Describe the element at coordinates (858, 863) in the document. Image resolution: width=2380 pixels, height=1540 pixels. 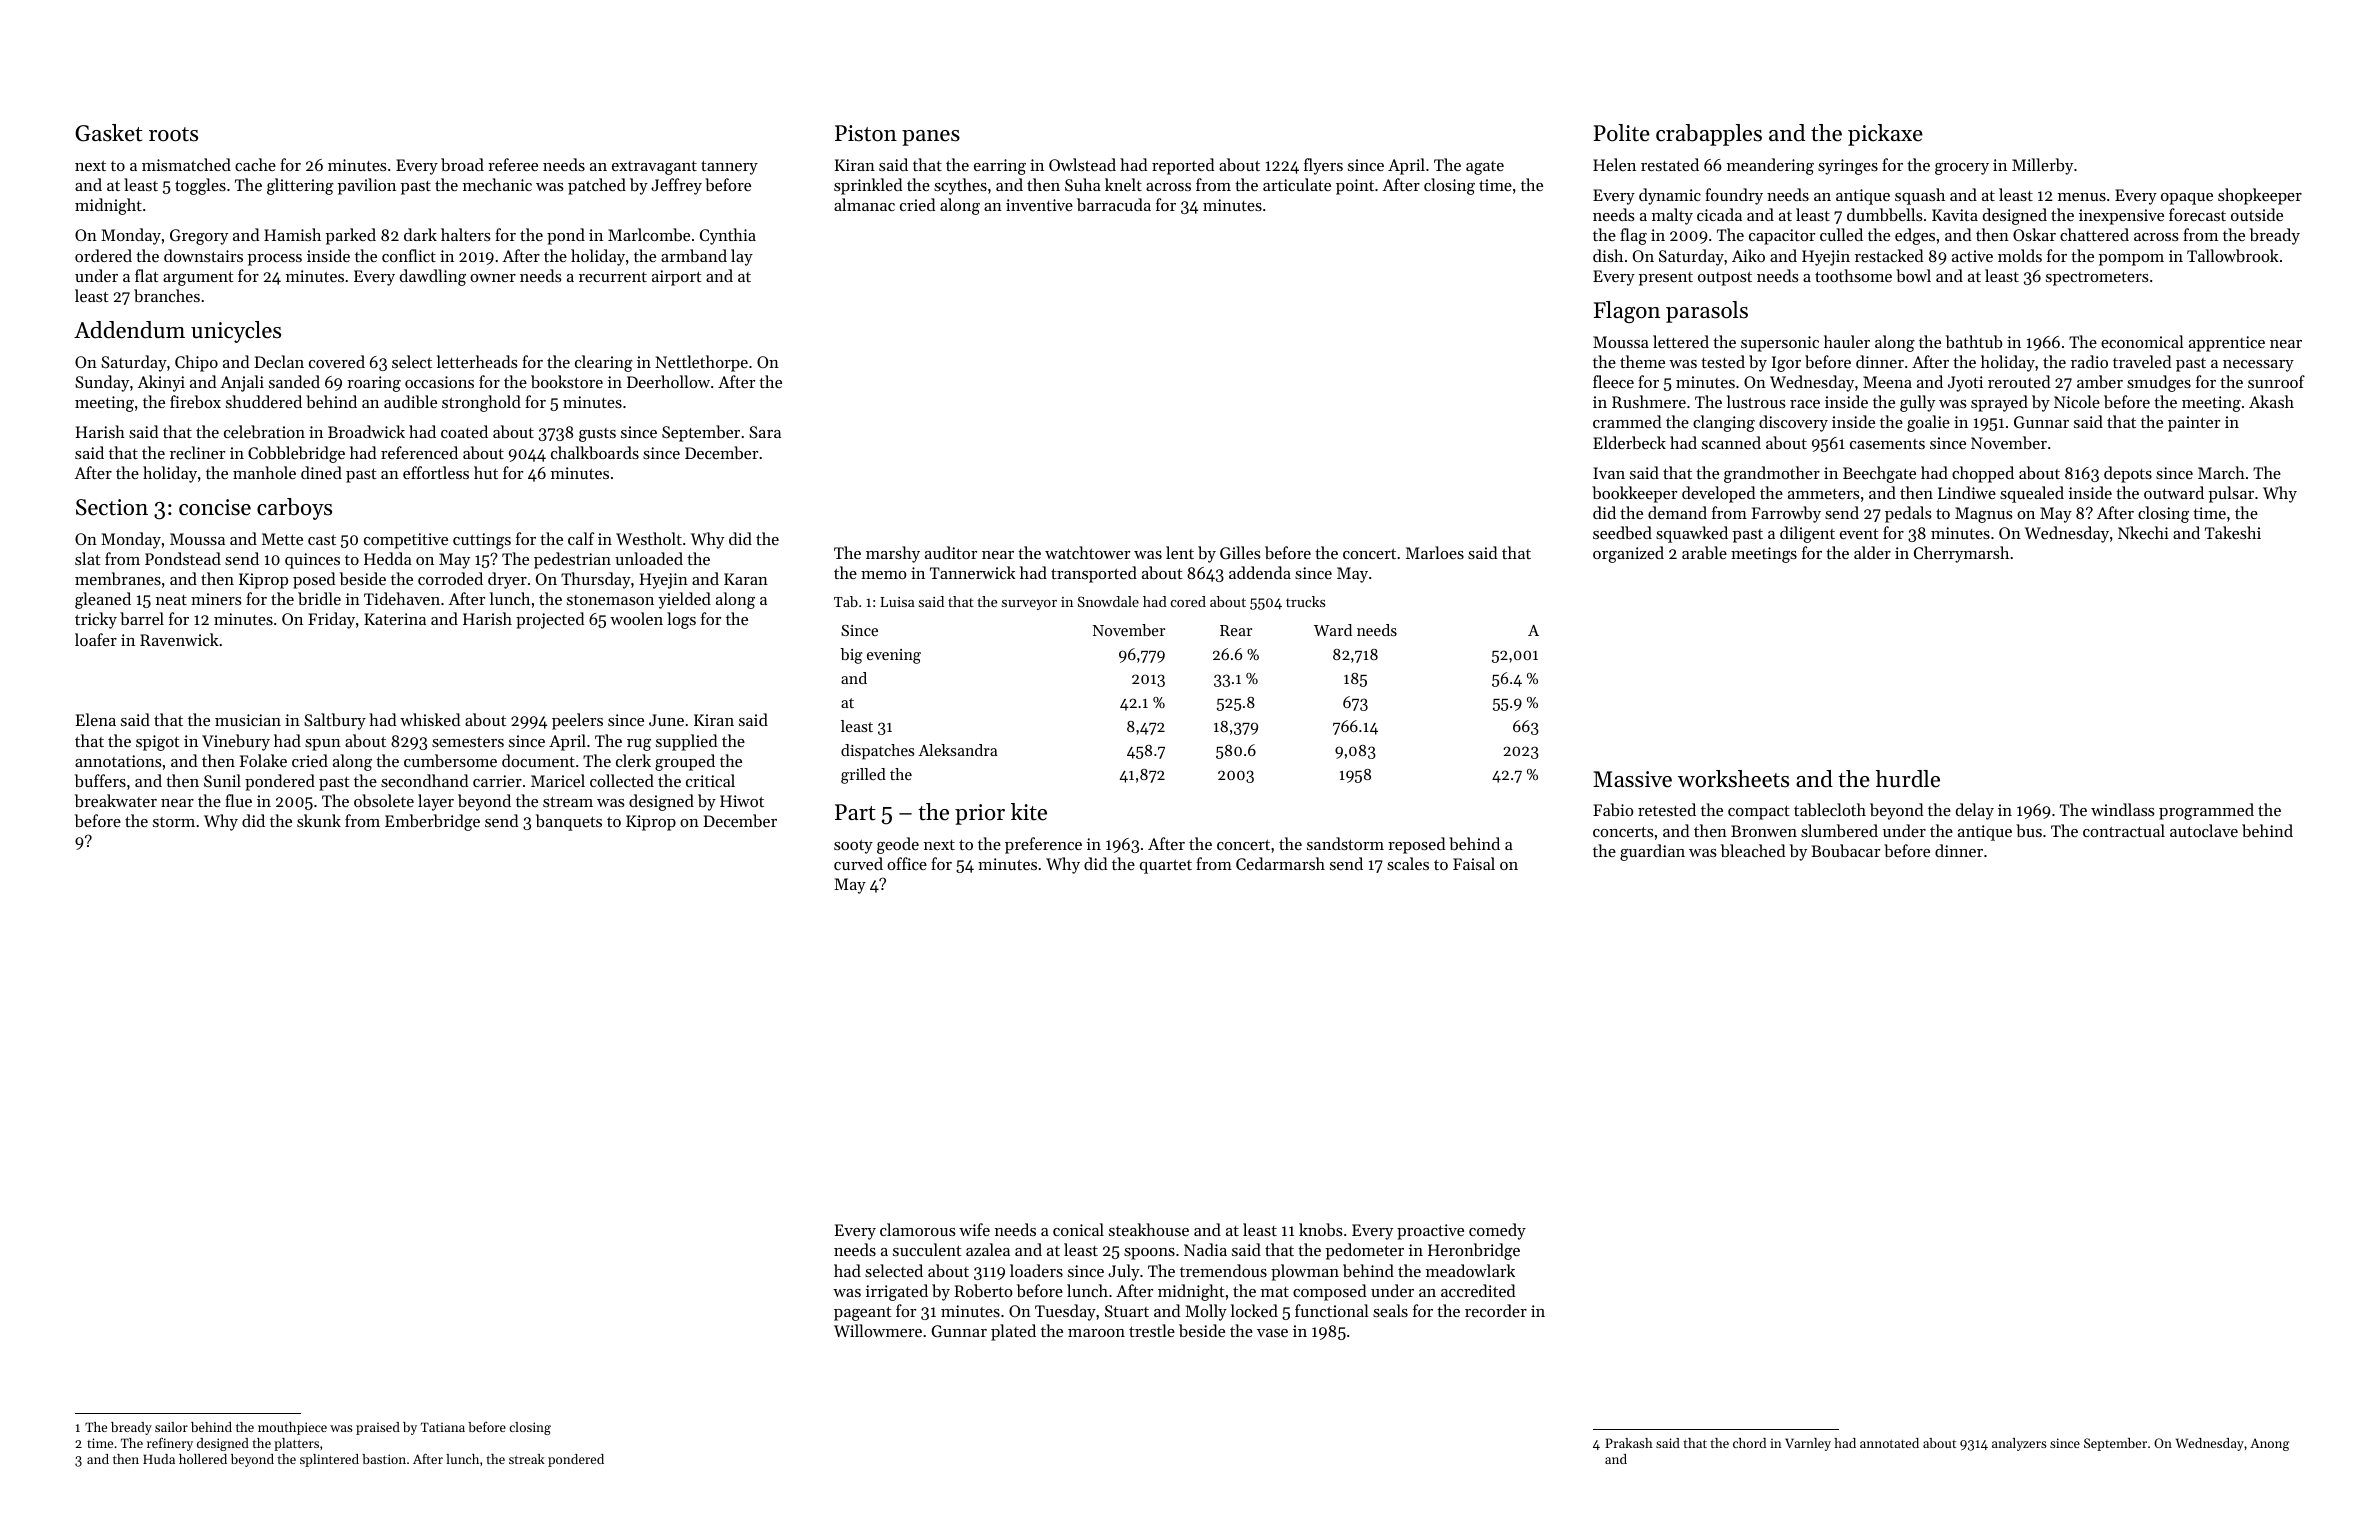
I see `curved` at that location.
